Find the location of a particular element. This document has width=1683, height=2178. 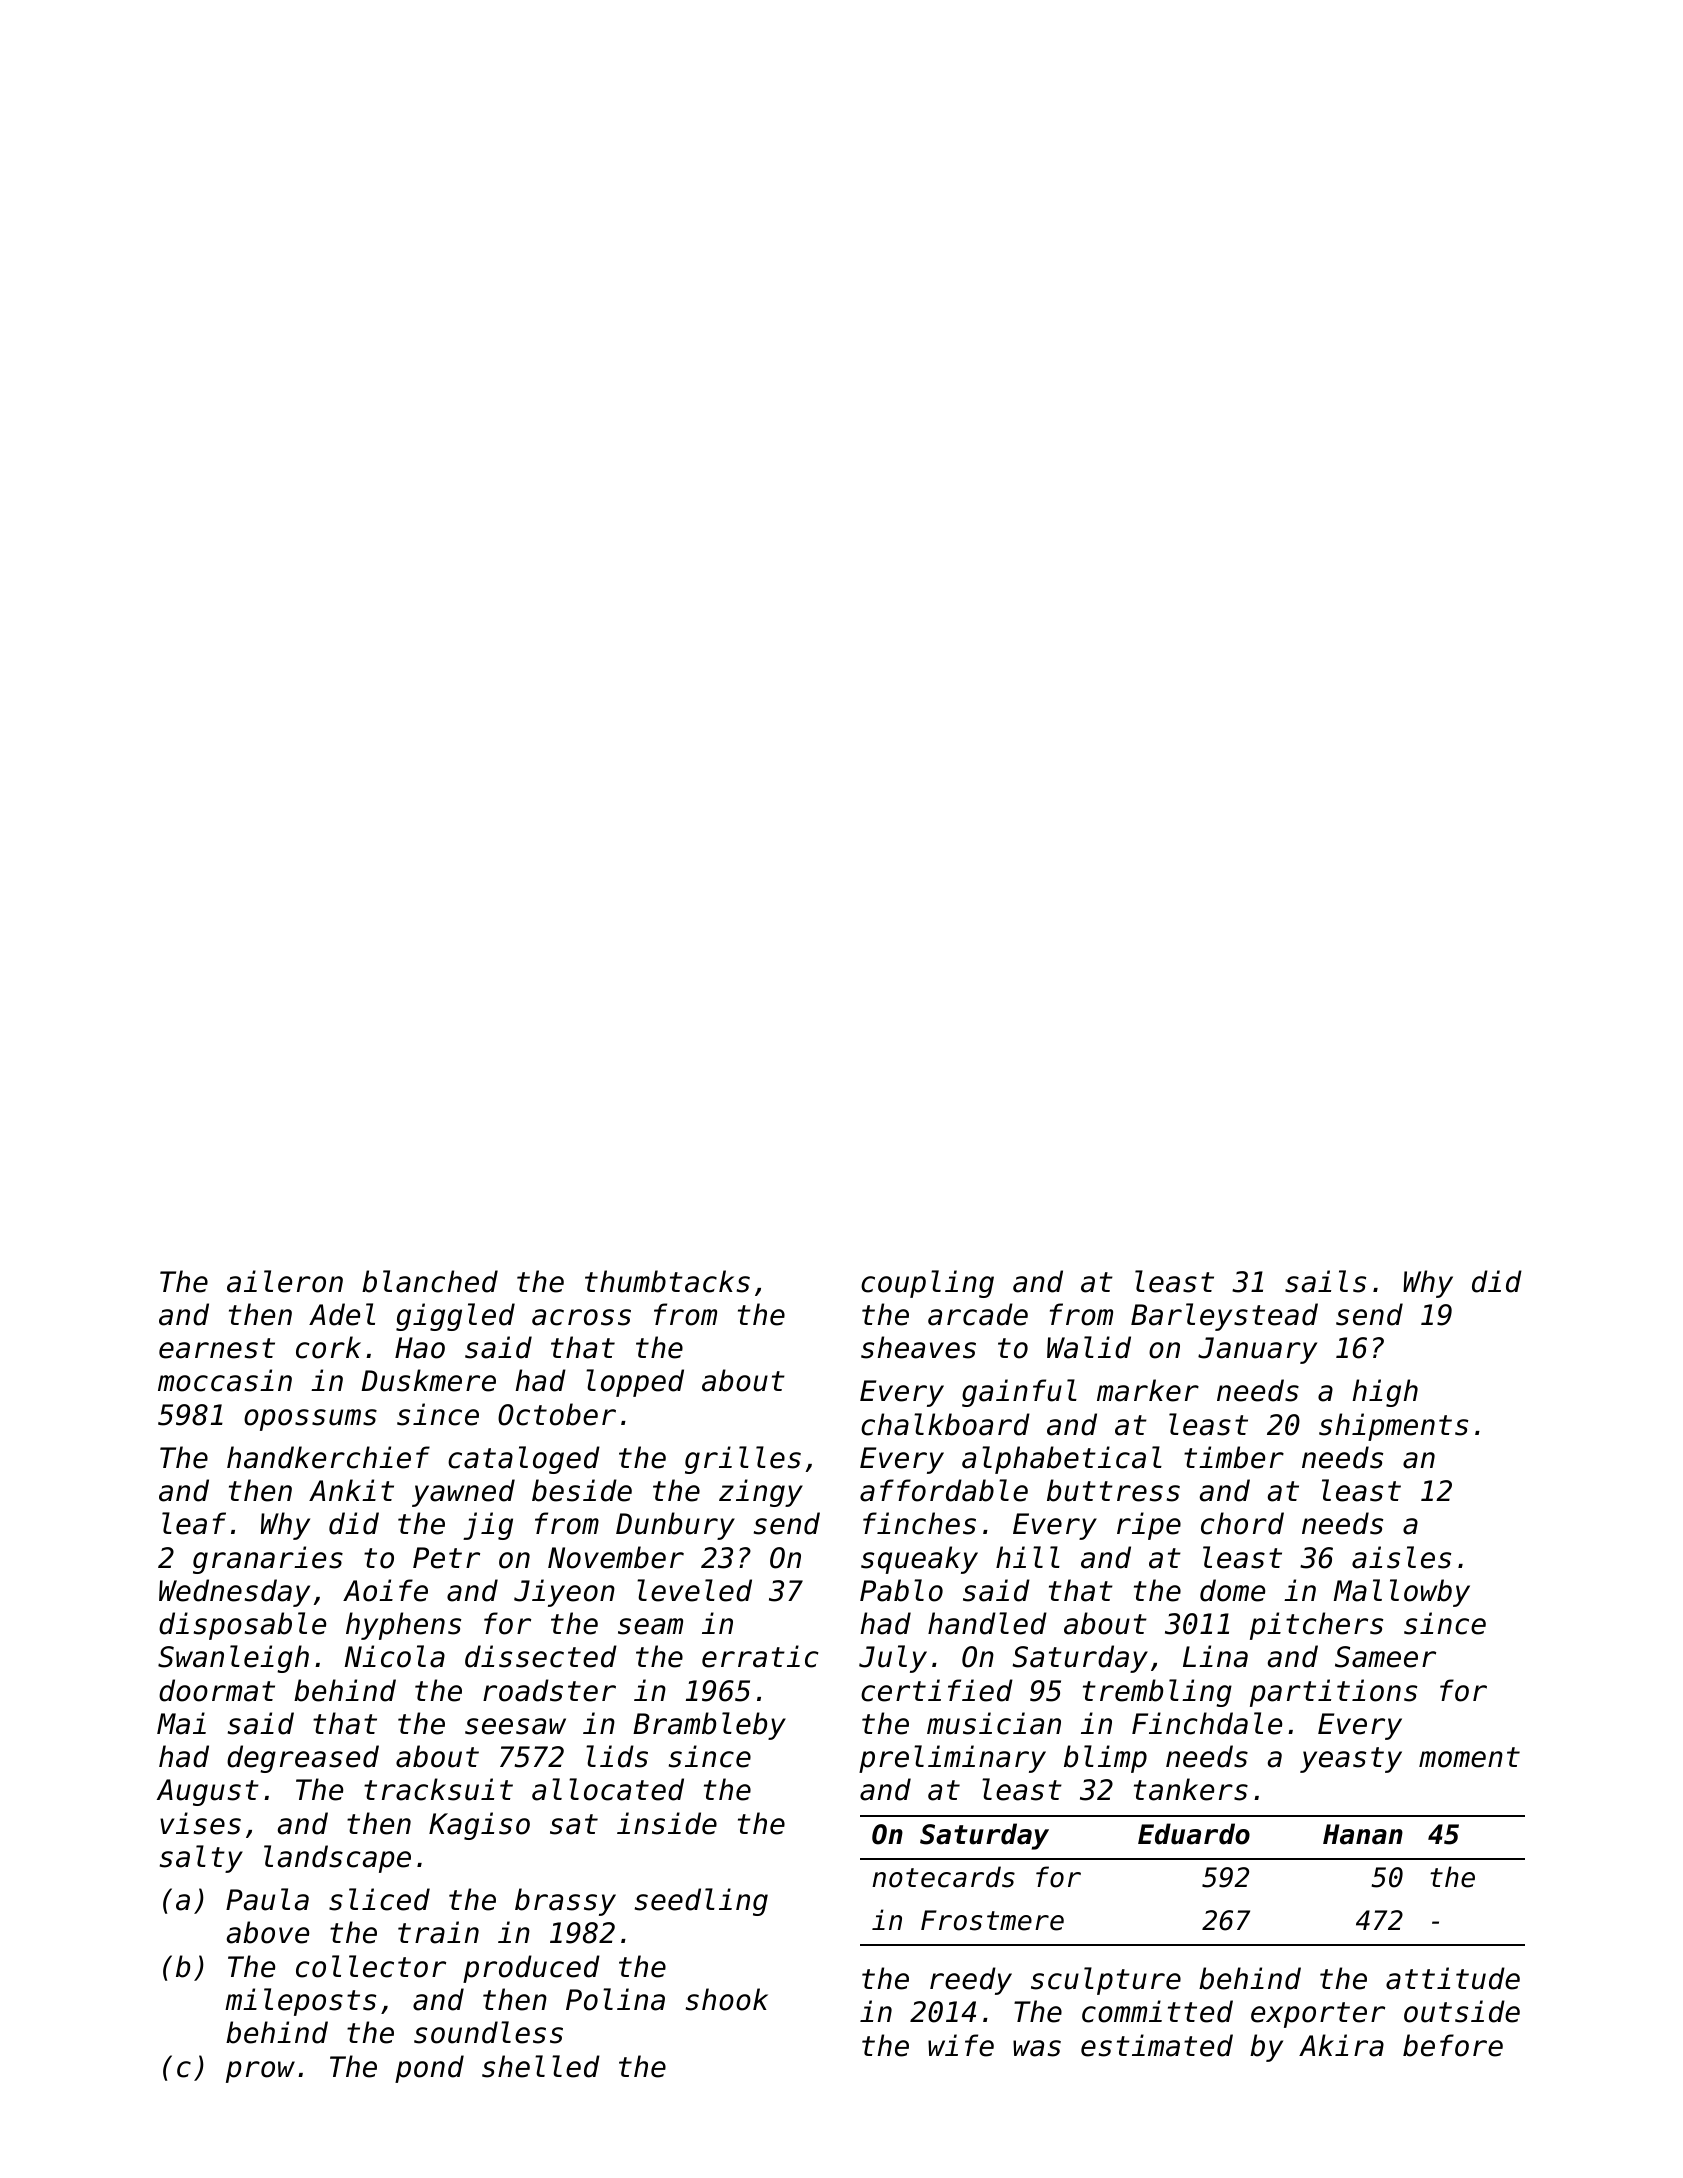

coupling is located at coordinates (927, 1284).
